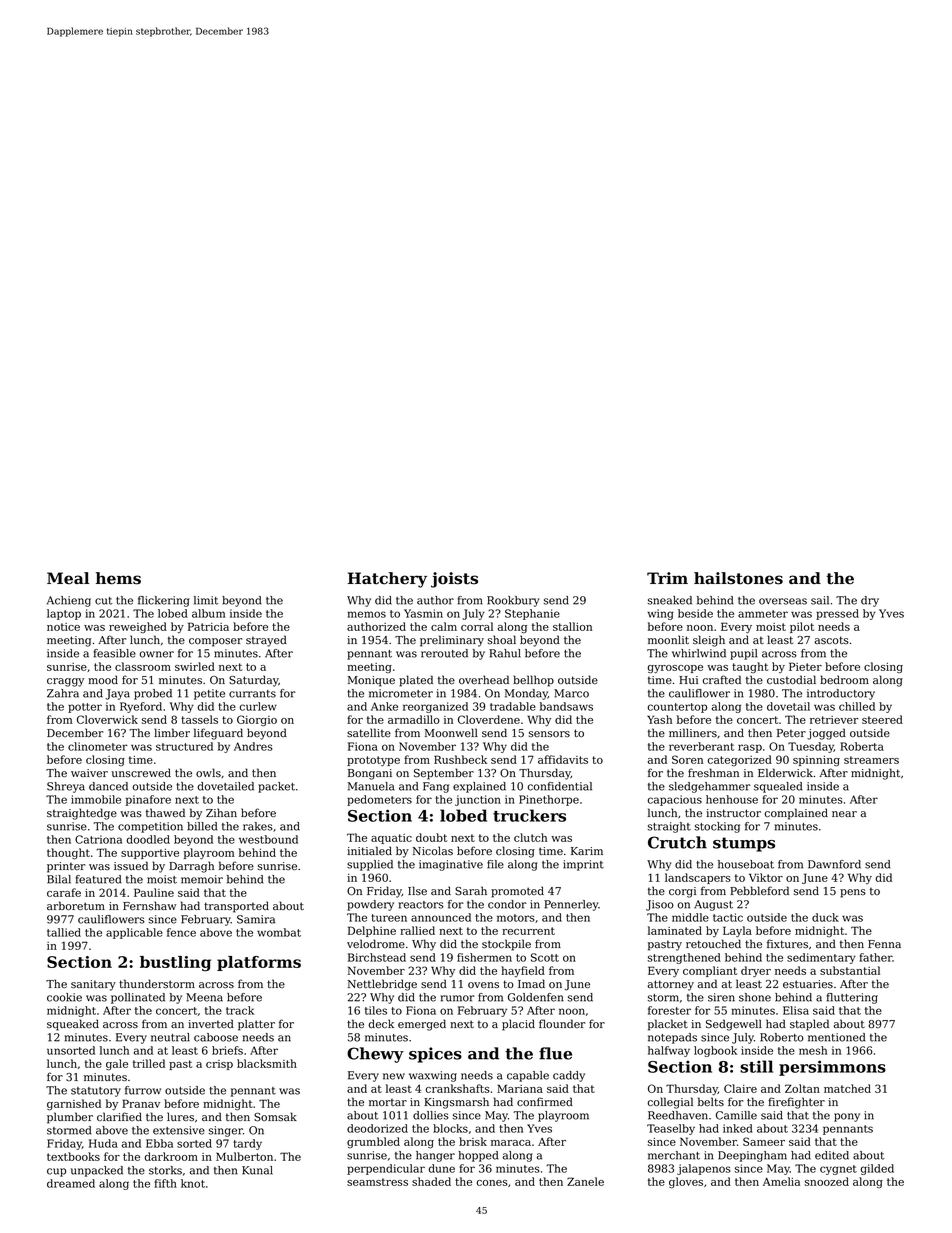 This screenshot has height=1233, width=952. Describe the element at coordinates (837, 614) in the screenshot. I see `pressed` at that location.
